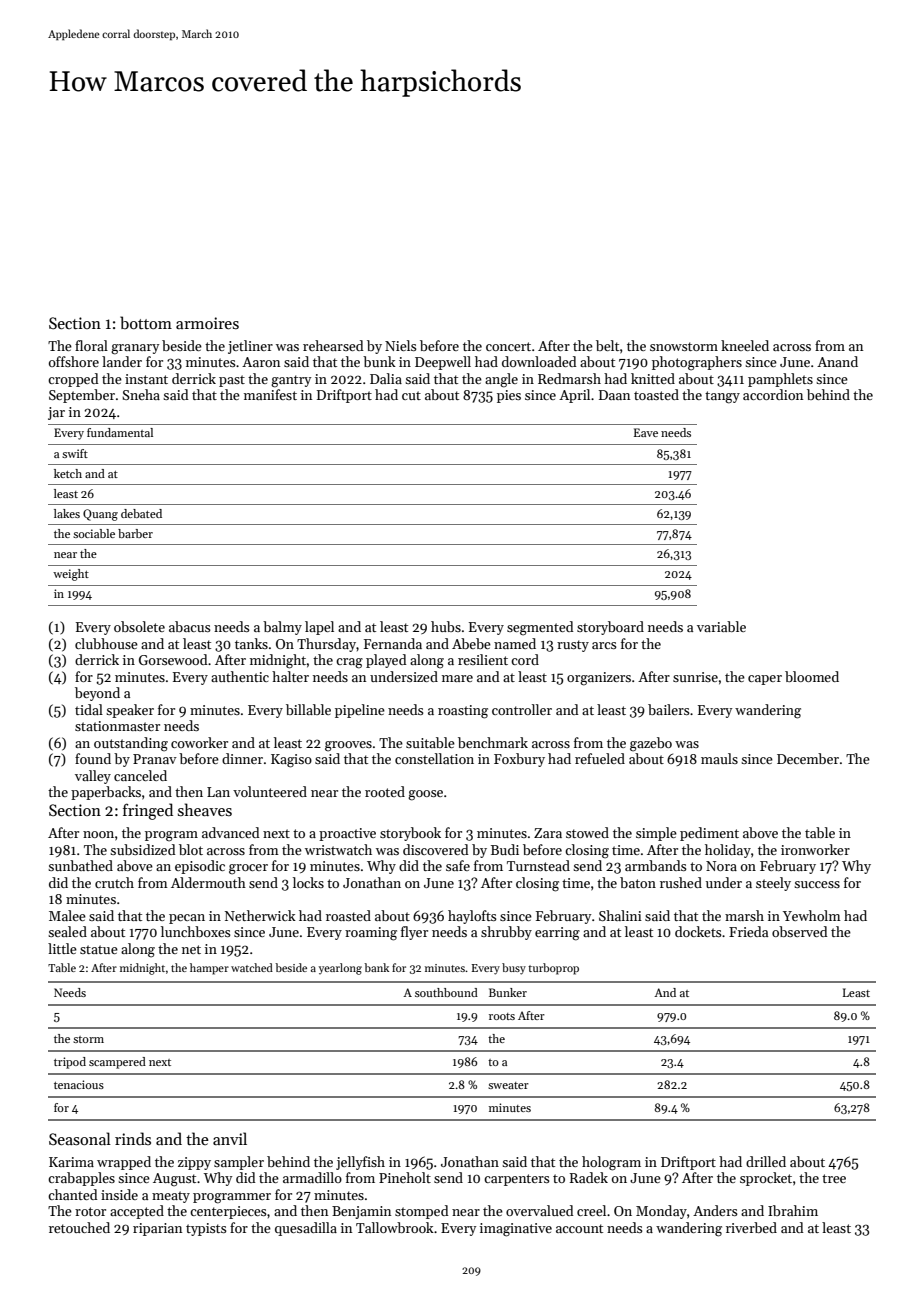 Image resolution: width=924 pixels, height=1308 pixels. Describe the element at coordinates (517, 1180) in the screenshot. I see `carpenters` at that location.
